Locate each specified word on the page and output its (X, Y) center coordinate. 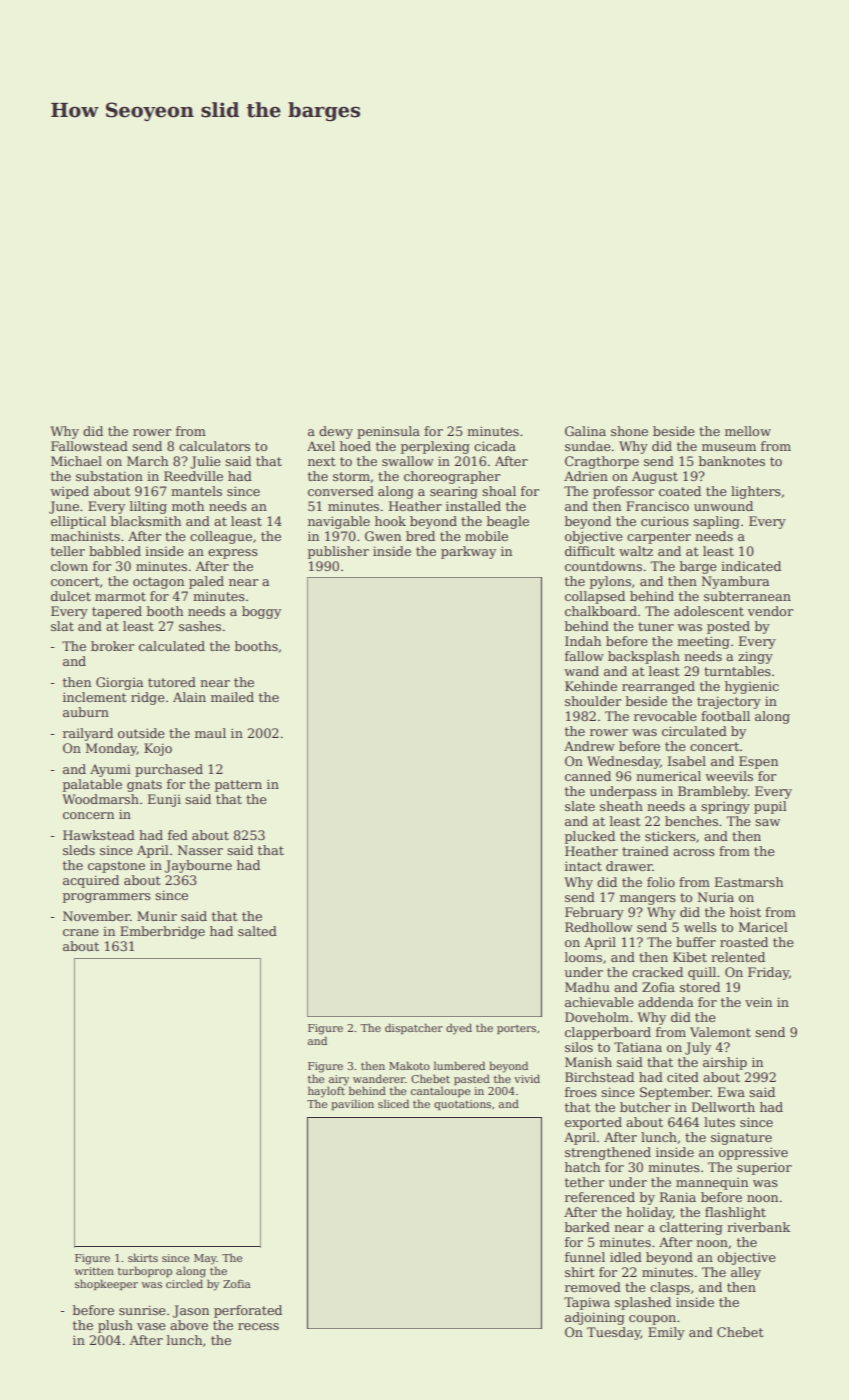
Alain (189, 697)
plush (115, 1326)
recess (258, 1326)
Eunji (164, 800)
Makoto (409, 1065)
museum (729, 447)
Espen (758, 762)
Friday (768, 973)
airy (339, 1080)
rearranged (658, 687)
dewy (336, 432)
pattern (238, 786)
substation (109, 476)
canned (588, 776)
